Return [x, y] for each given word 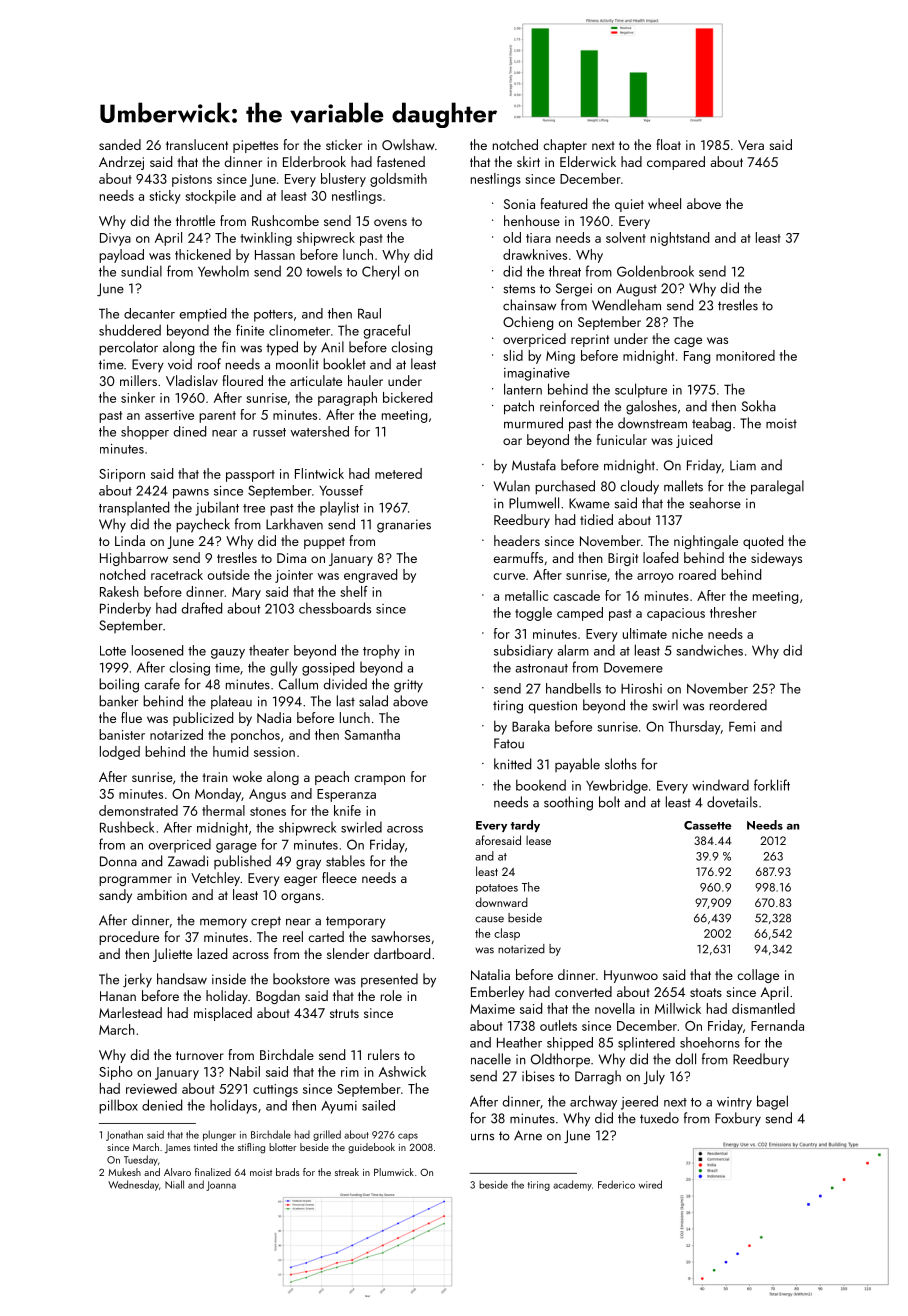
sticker [344, 144]
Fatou [509, 743]
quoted [763, 542]
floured [242, 380]
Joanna [221, 1186]
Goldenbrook [655, 271]
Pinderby [125, 609]
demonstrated [138, 810]
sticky [165, 197]
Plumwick [394, 1172]
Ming [560, 357]
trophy [381, 652]
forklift [772, 785]
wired [650, 1184]
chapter [565, 146]
